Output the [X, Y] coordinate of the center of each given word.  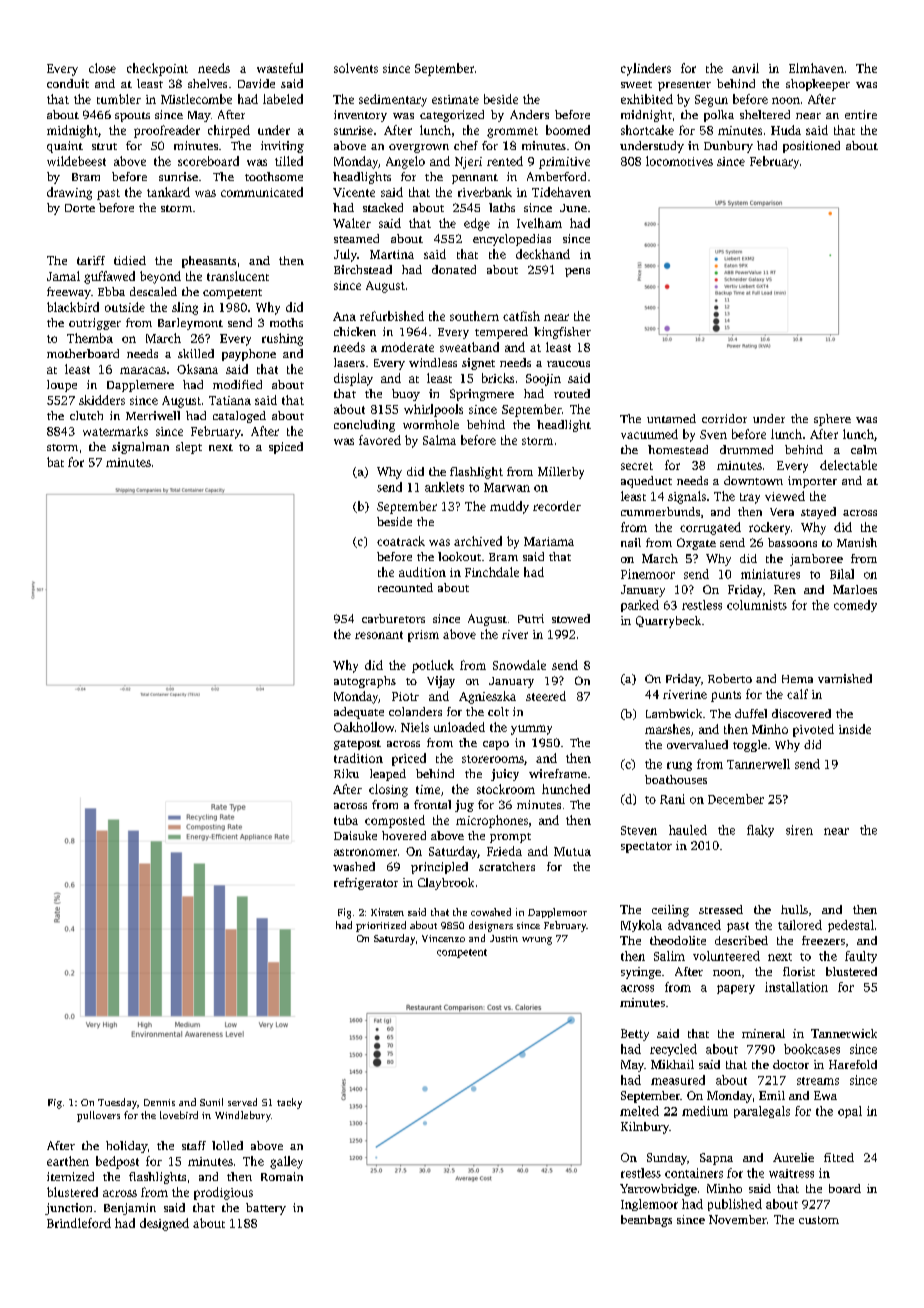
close [102, 68]
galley [286, 1162]
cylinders [646, 69]
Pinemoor [648, 574]
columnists [757, 605]
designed [164, 1224]
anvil [745, 68]
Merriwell [153, 415]
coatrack [401, 541]
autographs [365, 682]
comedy [855, 606]
